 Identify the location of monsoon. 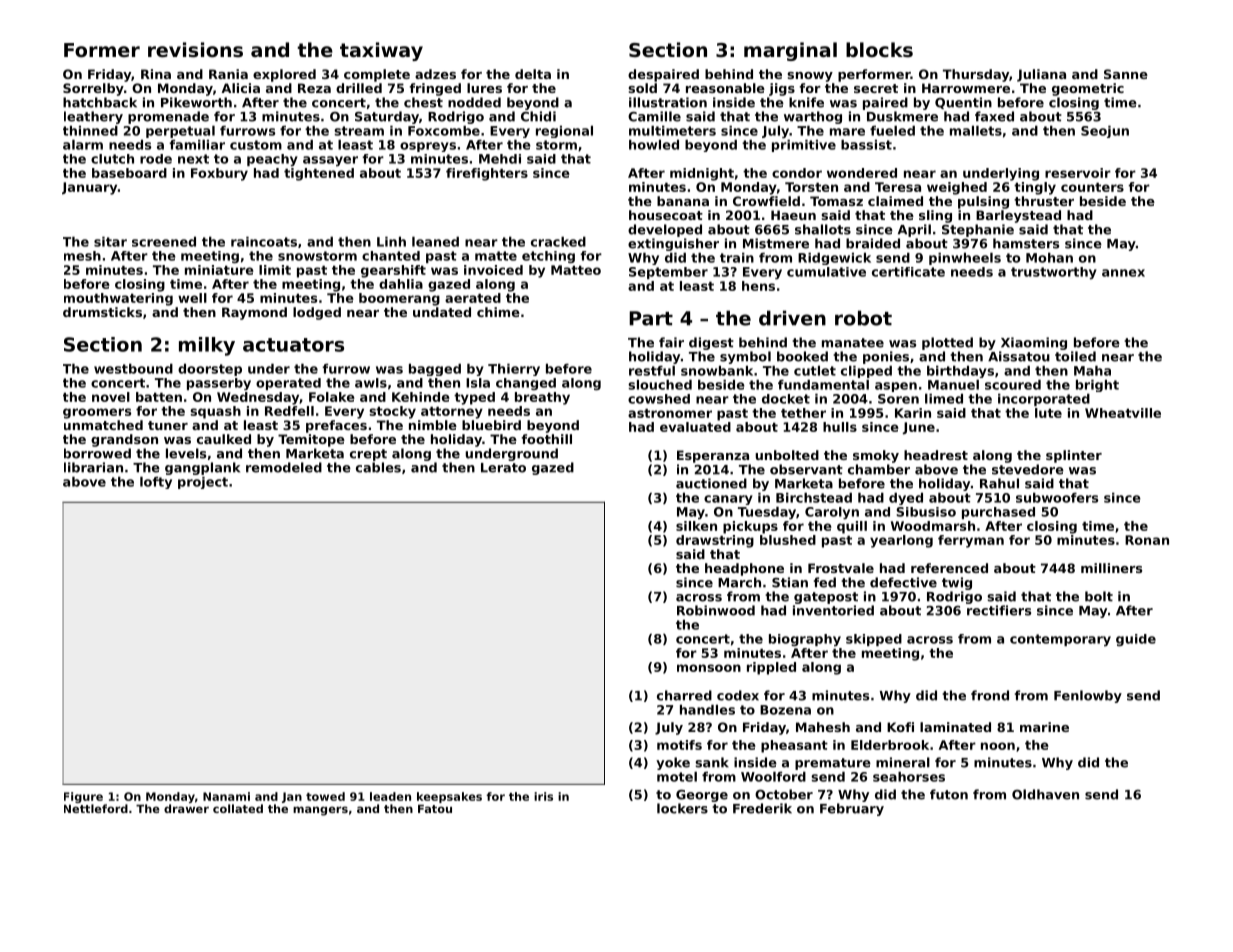
(709, 668).
